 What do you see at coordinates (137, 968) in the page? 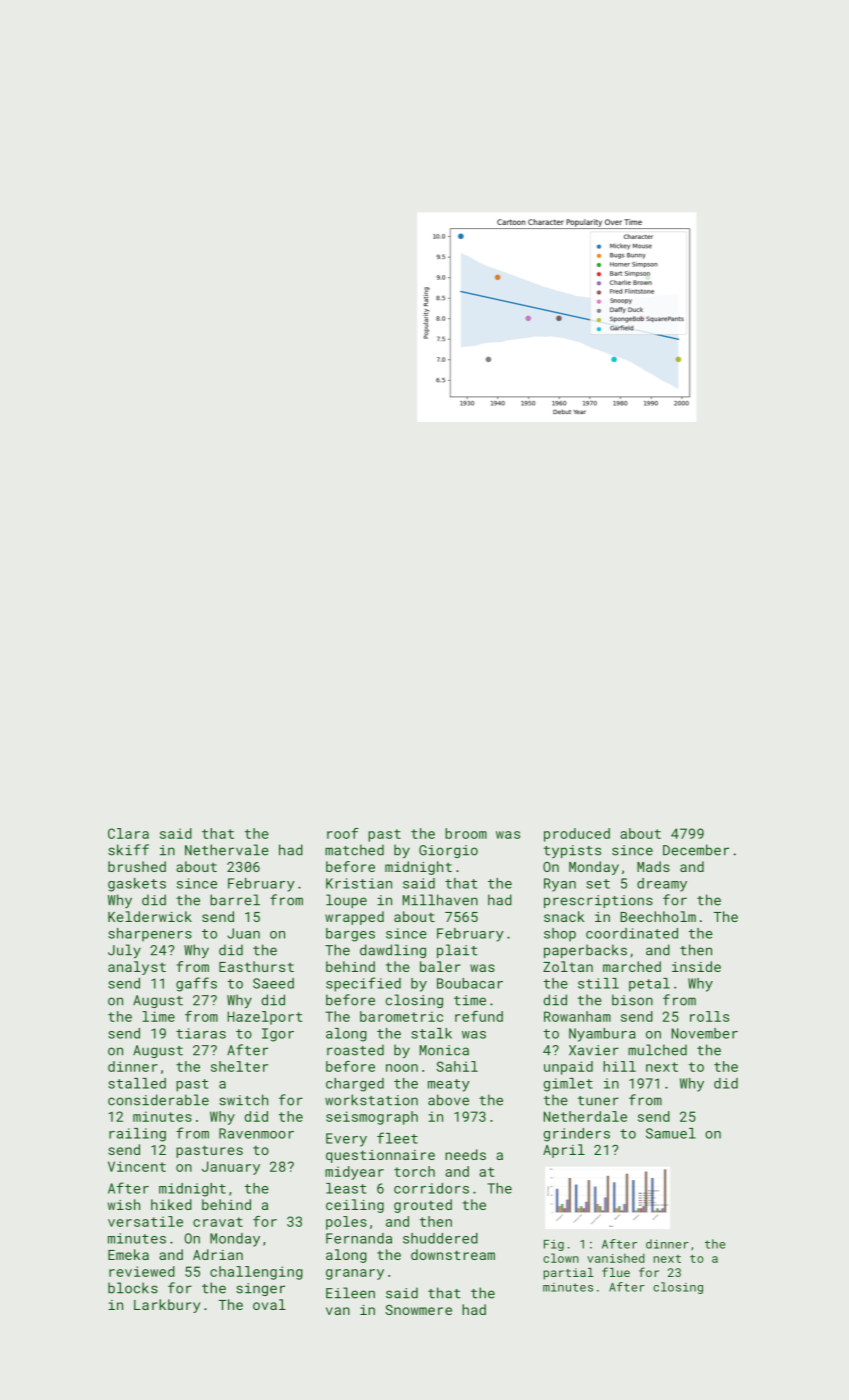
I see `analyst` at bounding box center [137, 968].
